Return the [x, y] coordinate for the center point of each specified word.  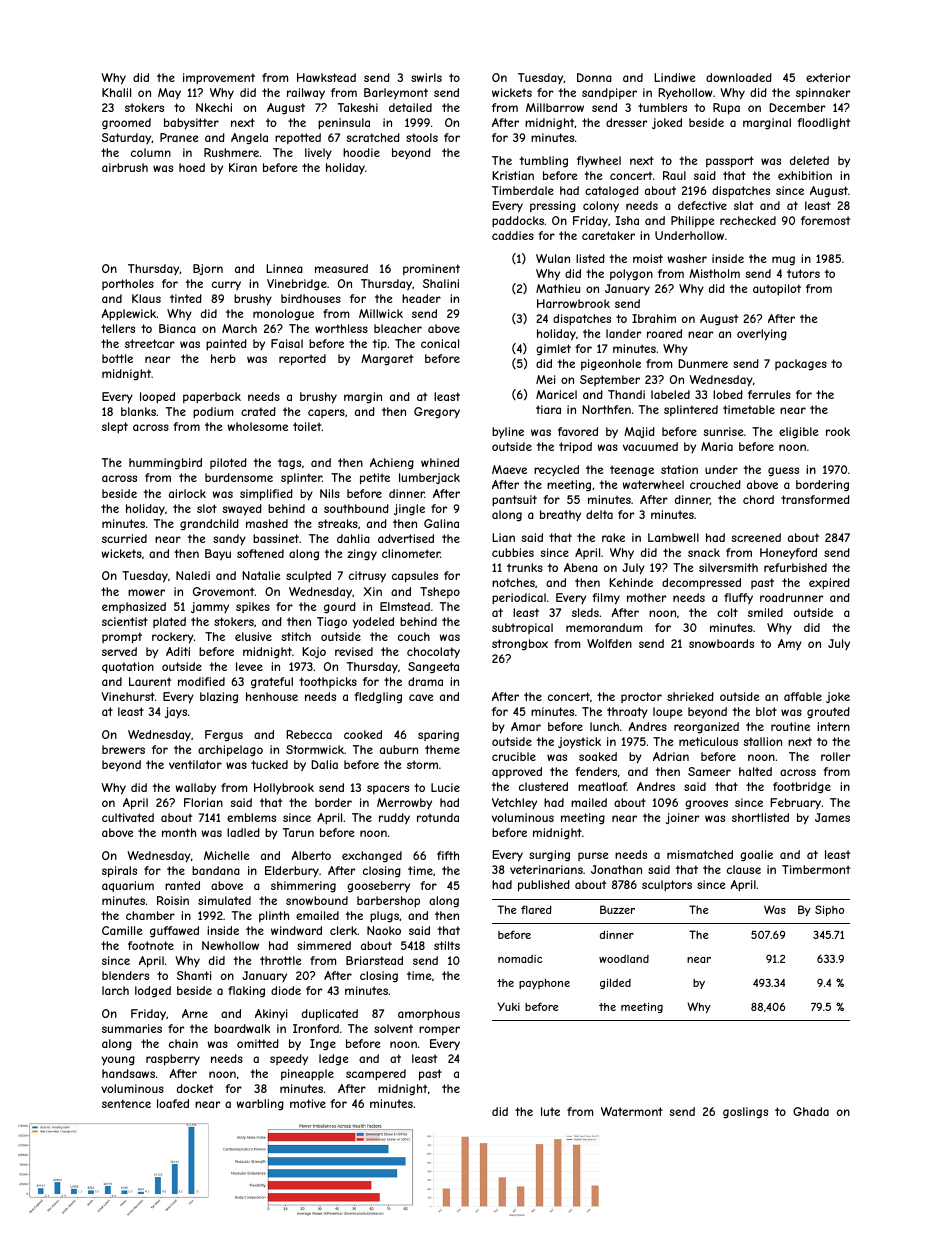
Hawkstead [326, 77]
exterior [828, 77]
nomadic [520, 959]
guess [783, 472]
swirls [426, 77]
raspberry [173, 1060]
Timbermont [816, 869]
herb [223, 358]
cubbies [513, 552]
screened [756, 537]
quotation [128, 667]
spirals [119, 872]
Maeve [509, 469]
